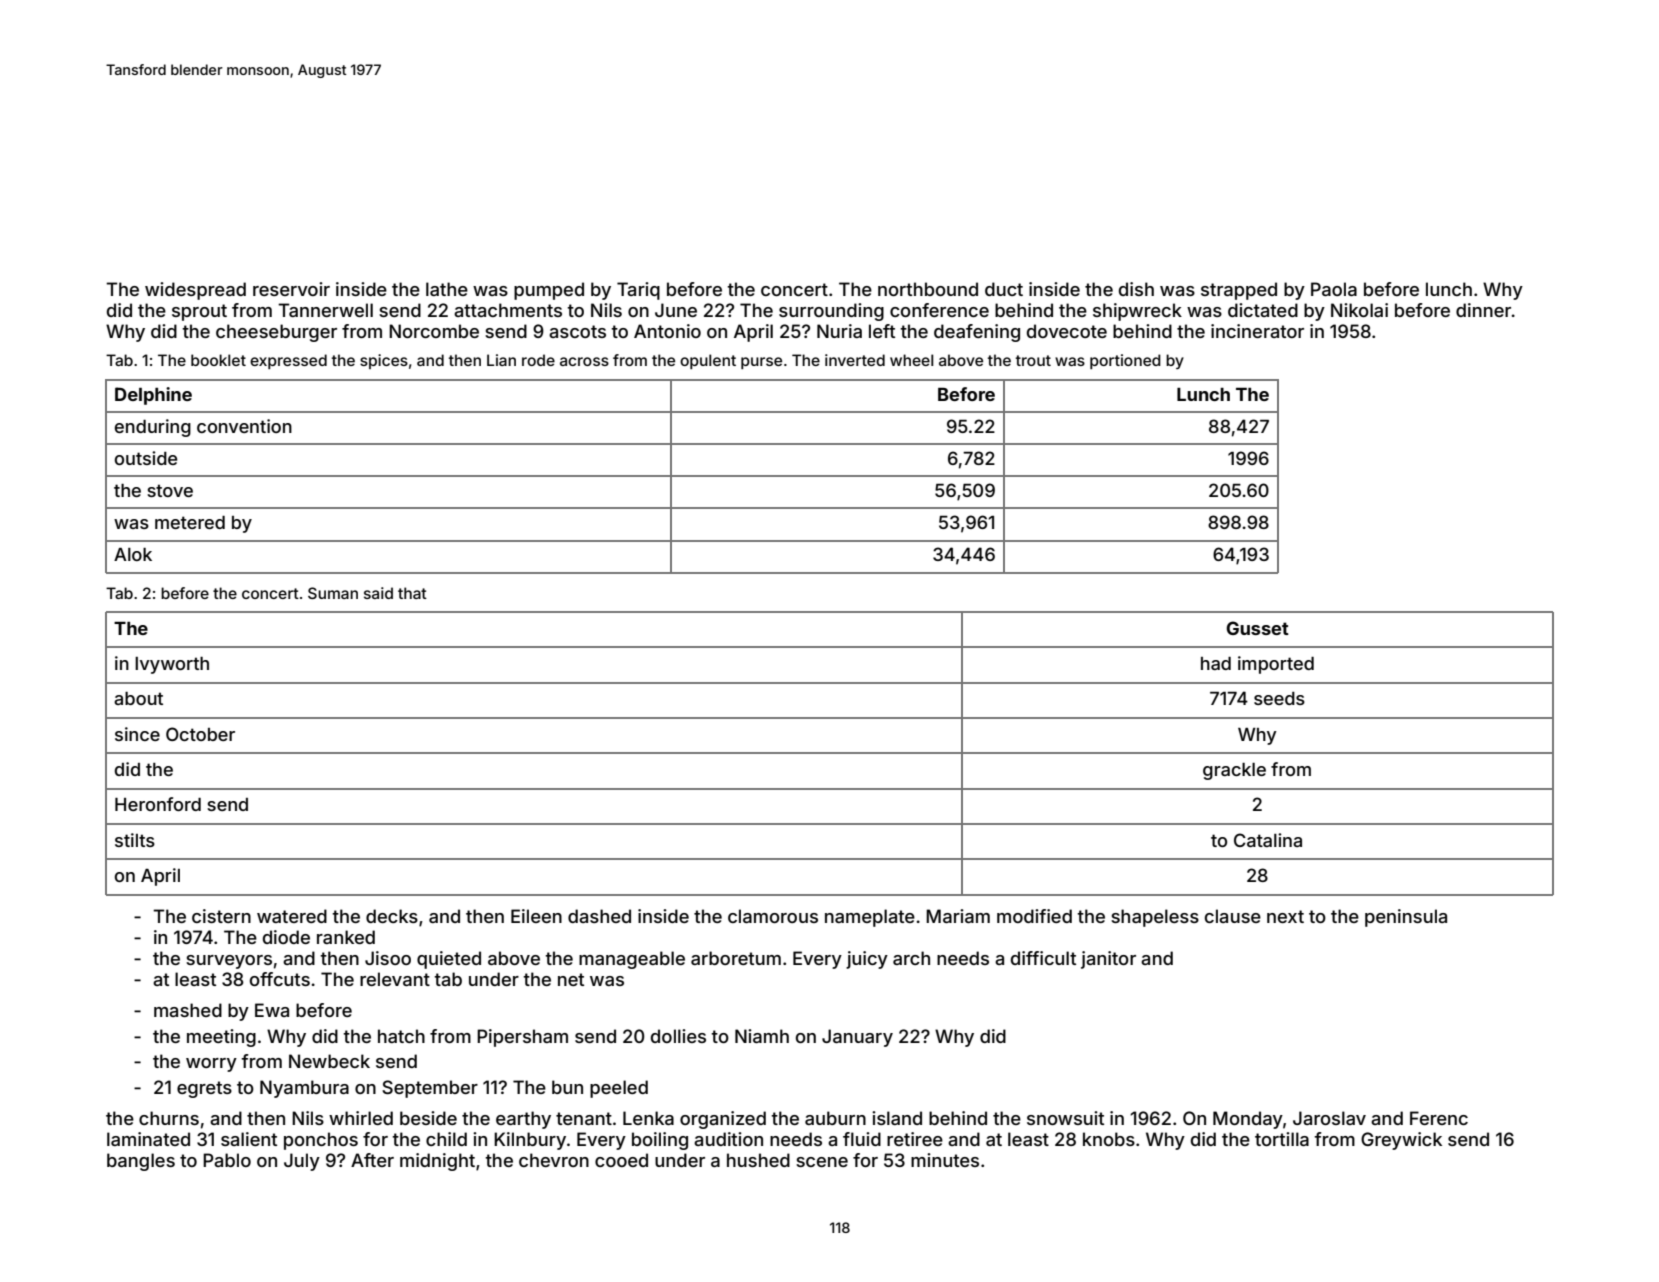 This screenshot has width=1659, height=1282. I want to click on stove, so click(170, 490).
